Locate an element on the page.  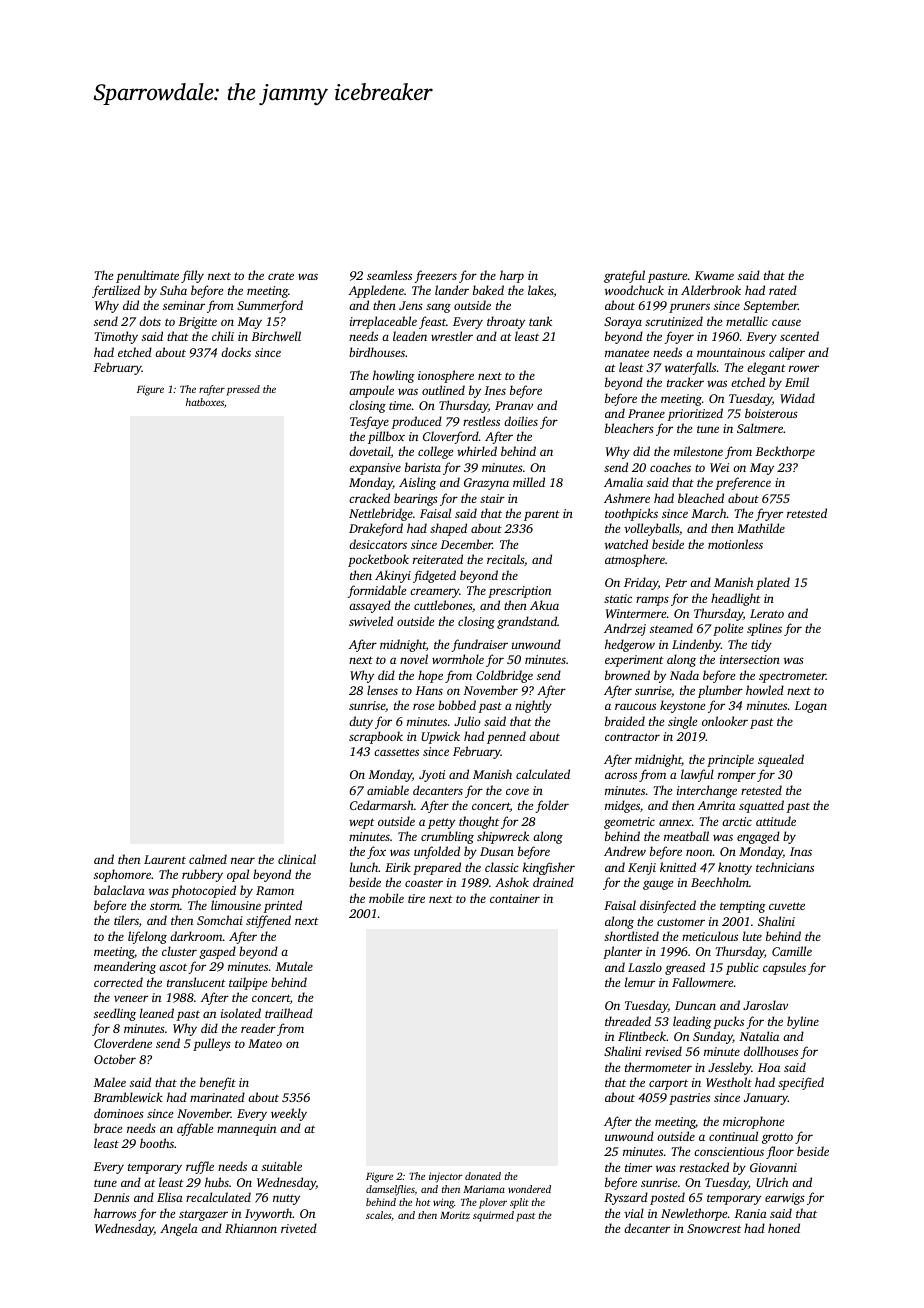
bleached is located at coordinates (701, 498).
